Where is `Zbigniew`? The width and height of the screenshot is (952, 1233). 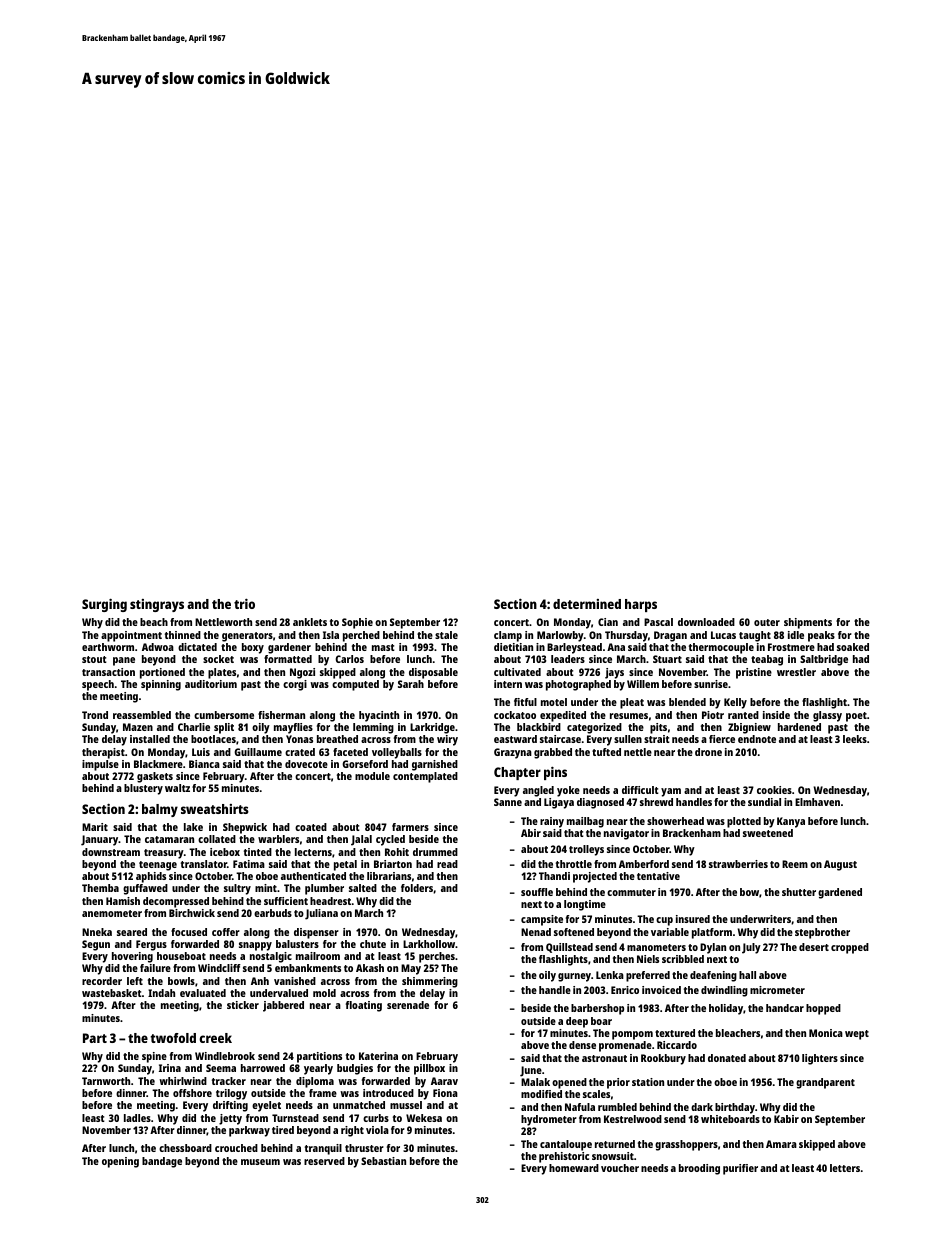
Zbigniew is located at coordinates (749, 728).
